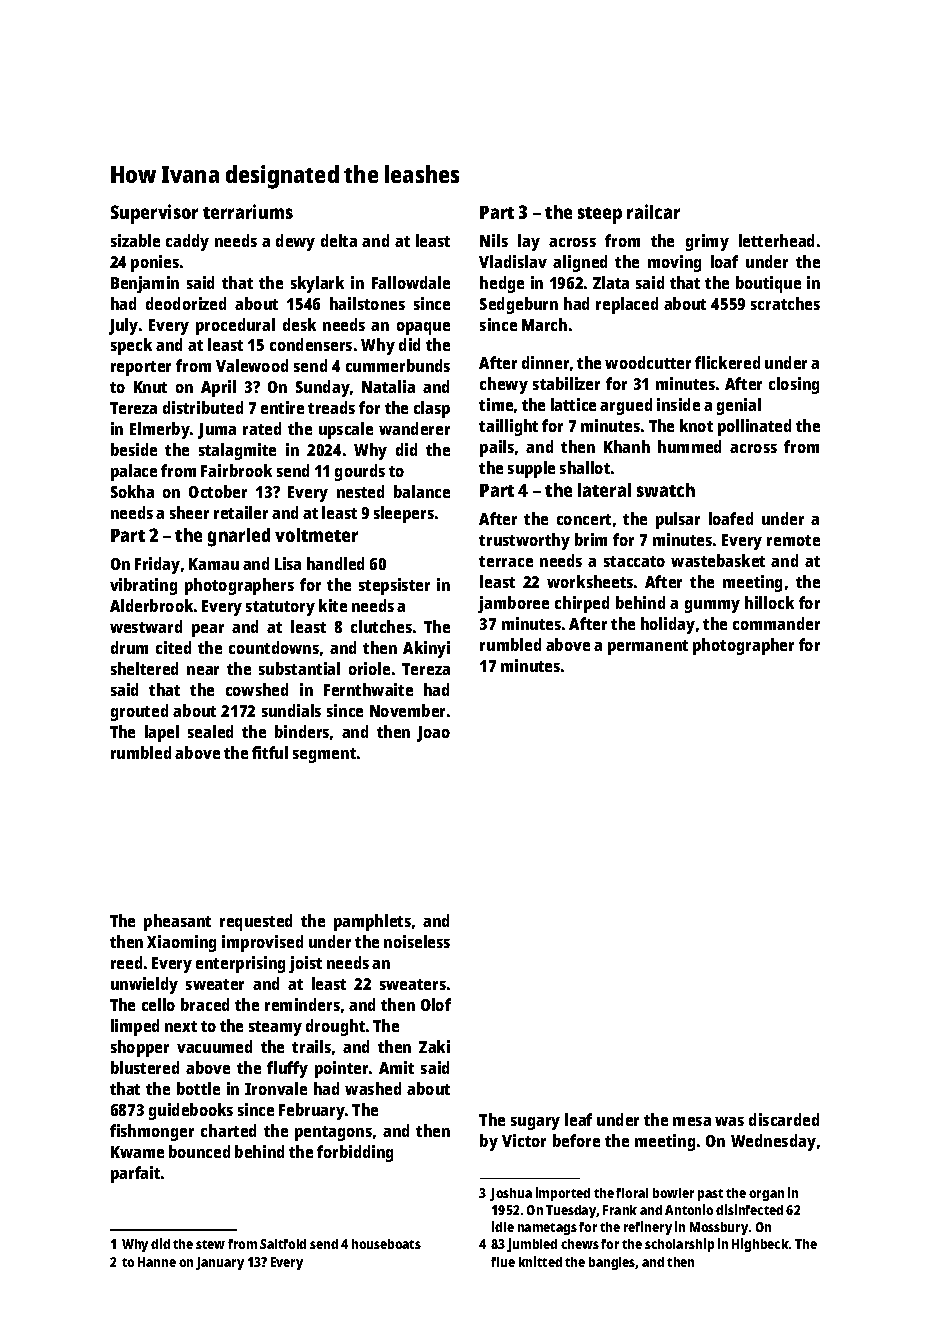  I want to click on Saltfold, so click(283, 1244).
